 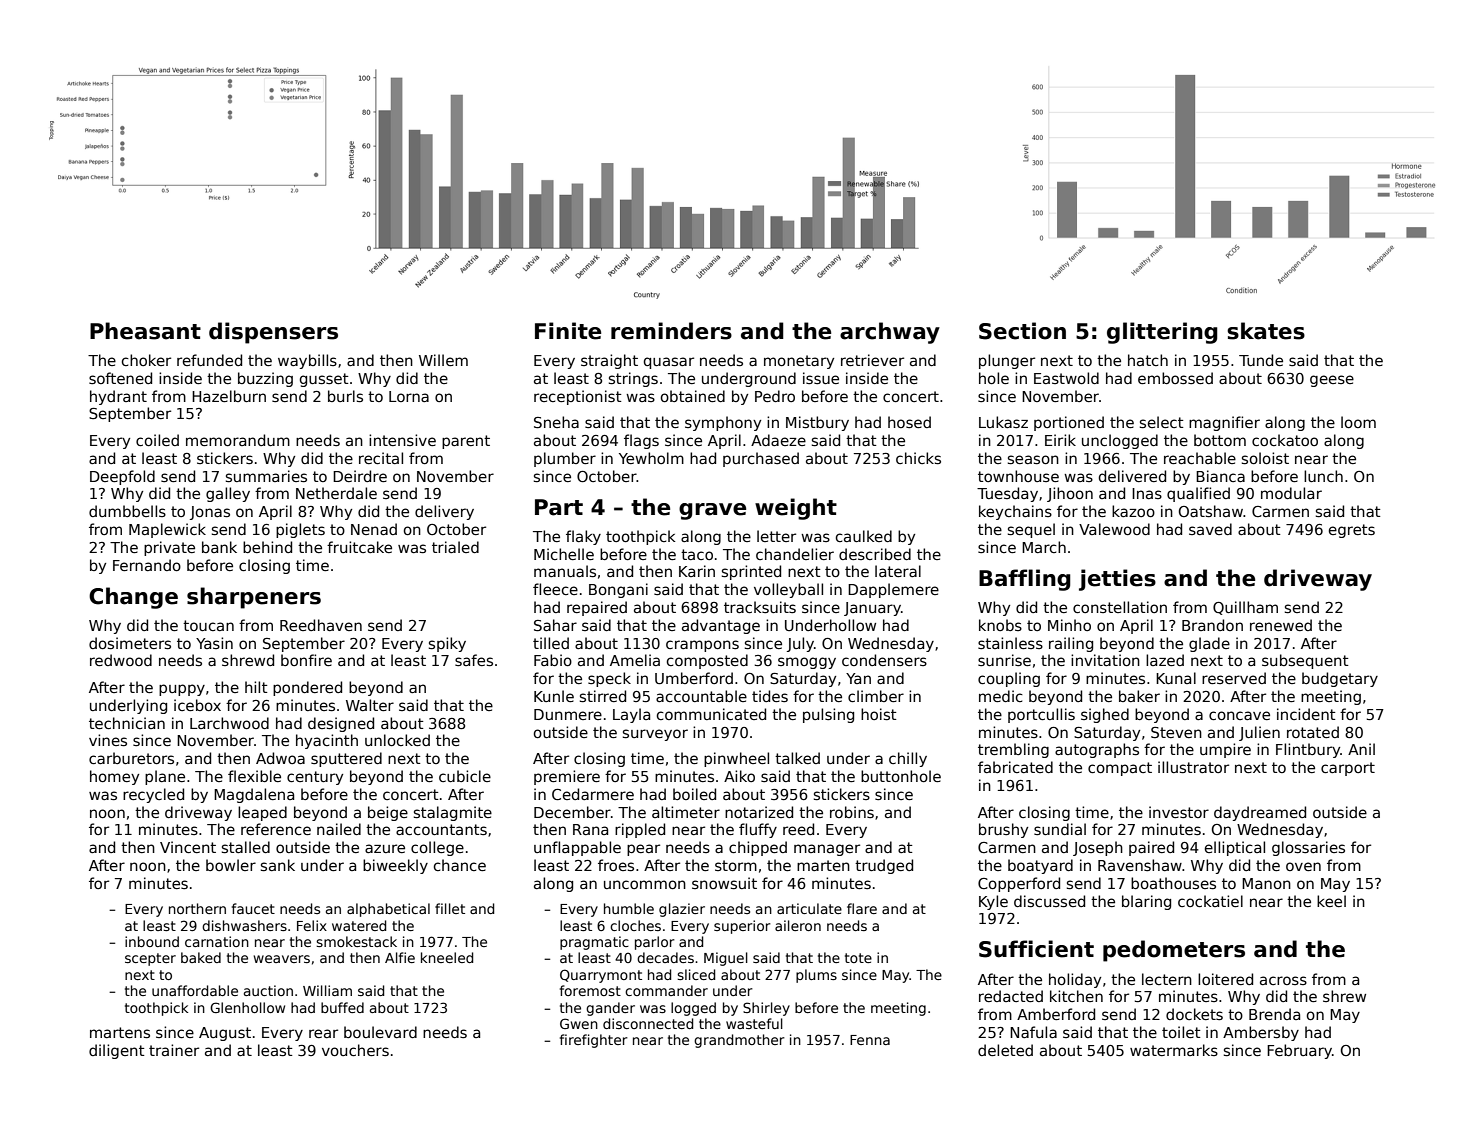 What do you see at coordinates (359, 547) in the screenshot?
I see `fruitcake` at bounding box center [359, 547].
